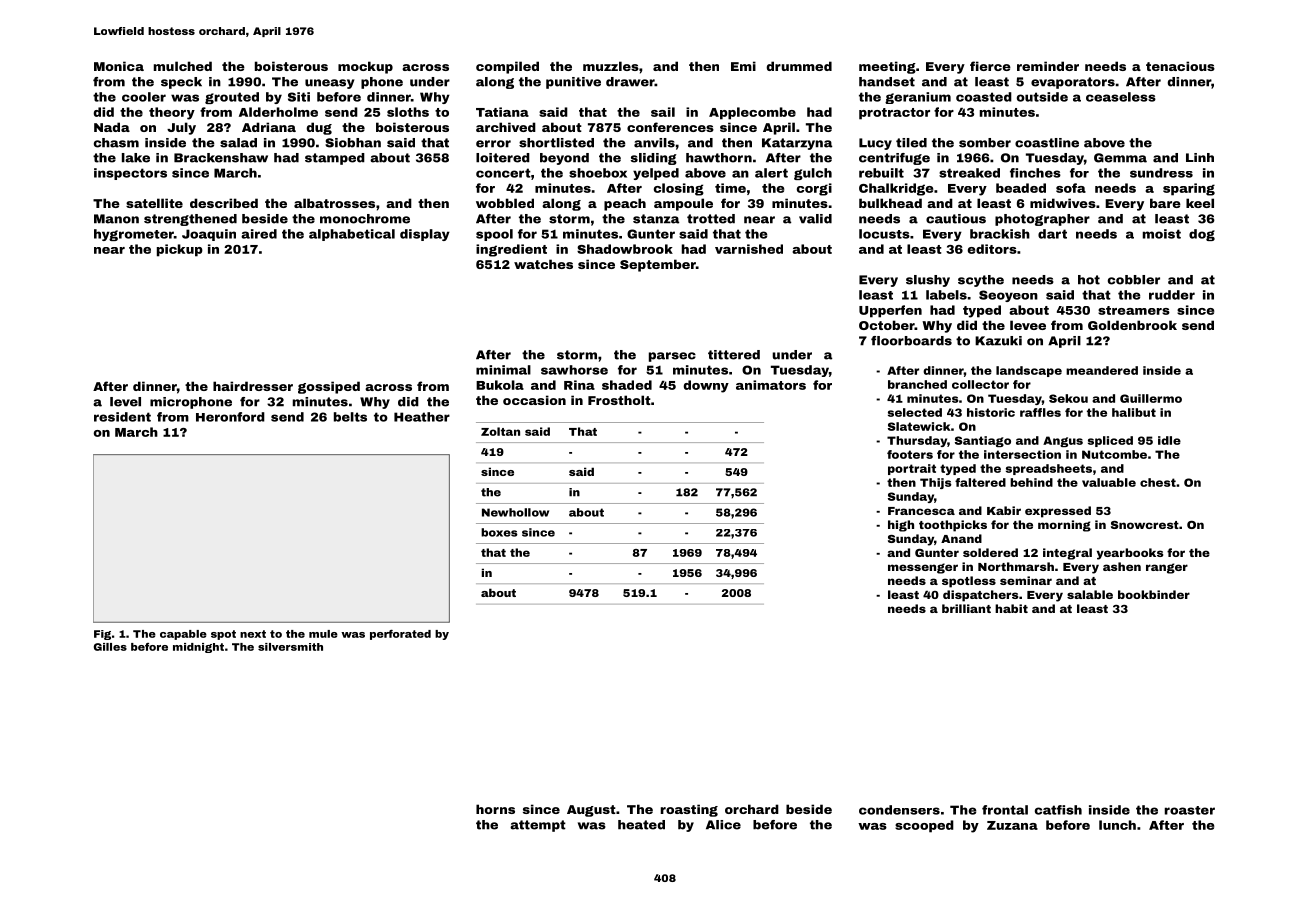 The image size is (1308, 924). What do you see at coordinates (723, 825) in the page?
I see `Alice` at bounding box center [723, 825].
